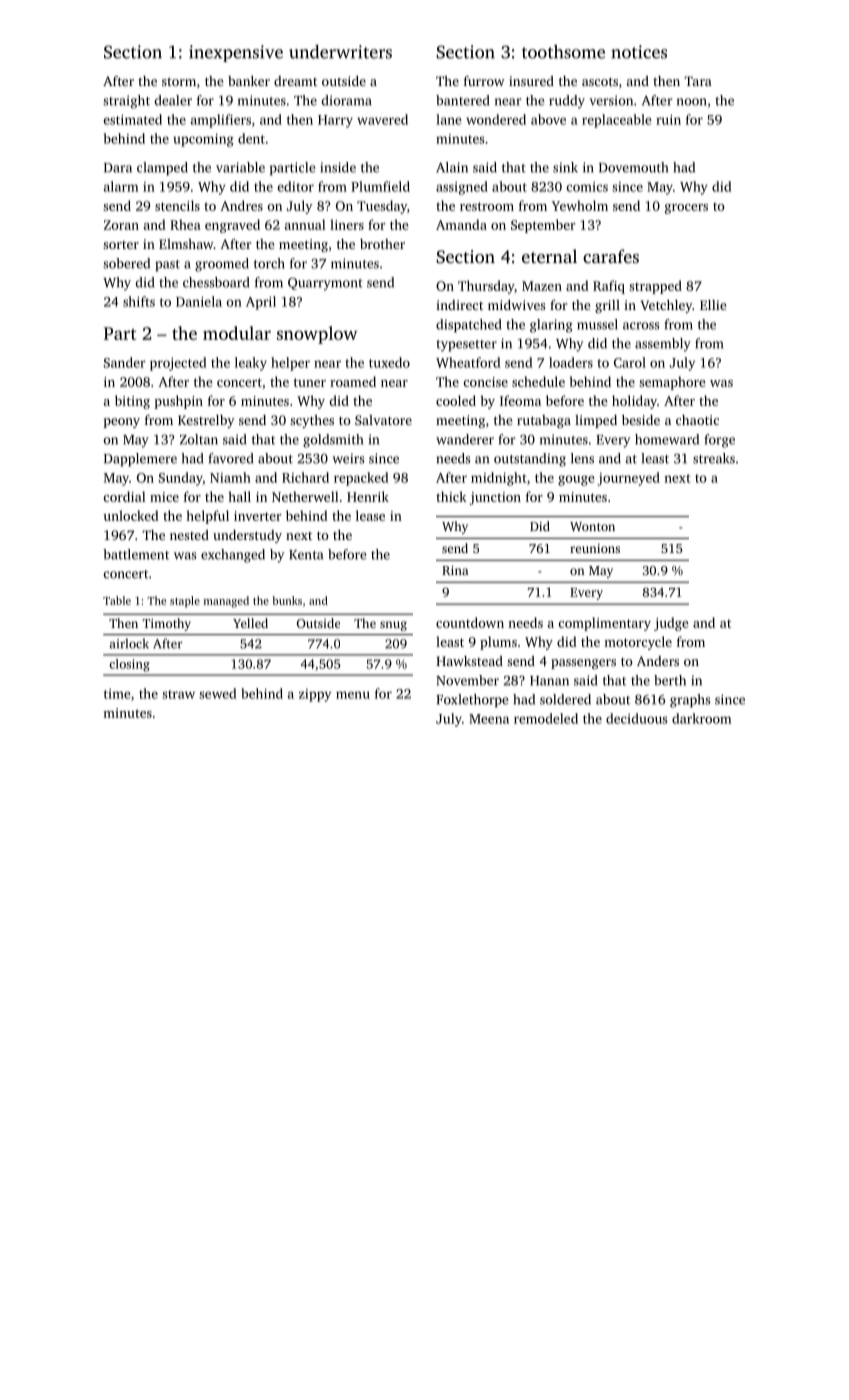 The width and height of the screenshot is (849, 1400). I want to click on midwives, so click(516, 305).
